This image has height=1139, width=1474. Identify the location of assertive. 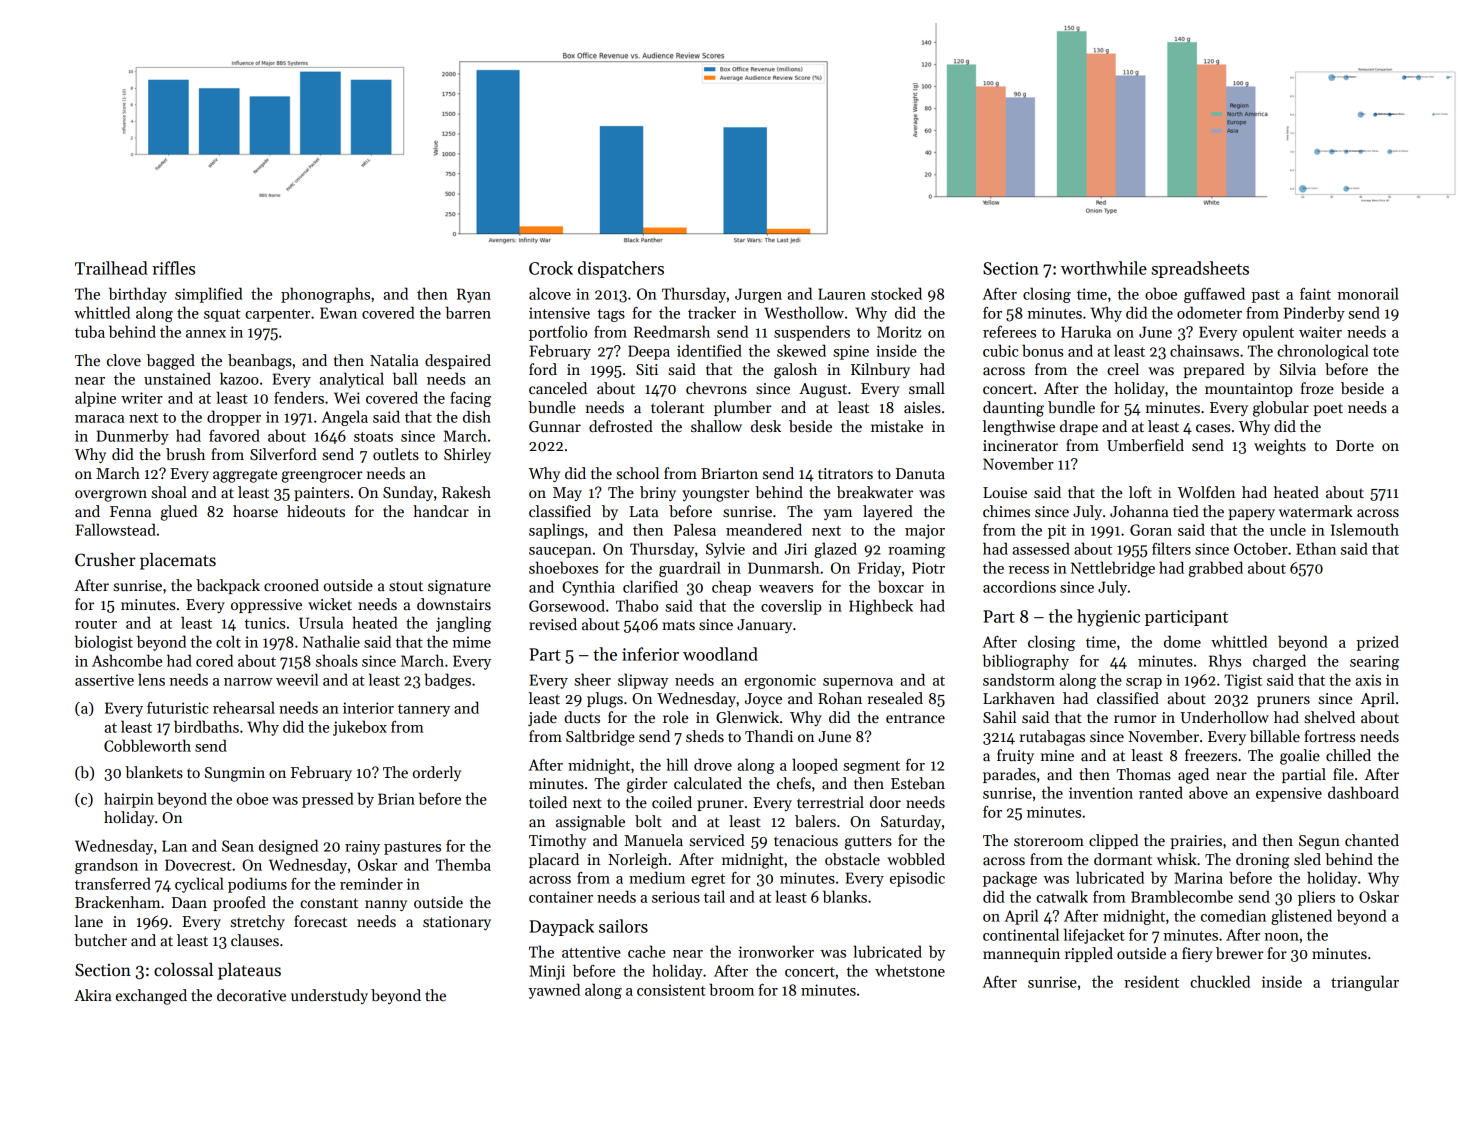
(104, 680).
